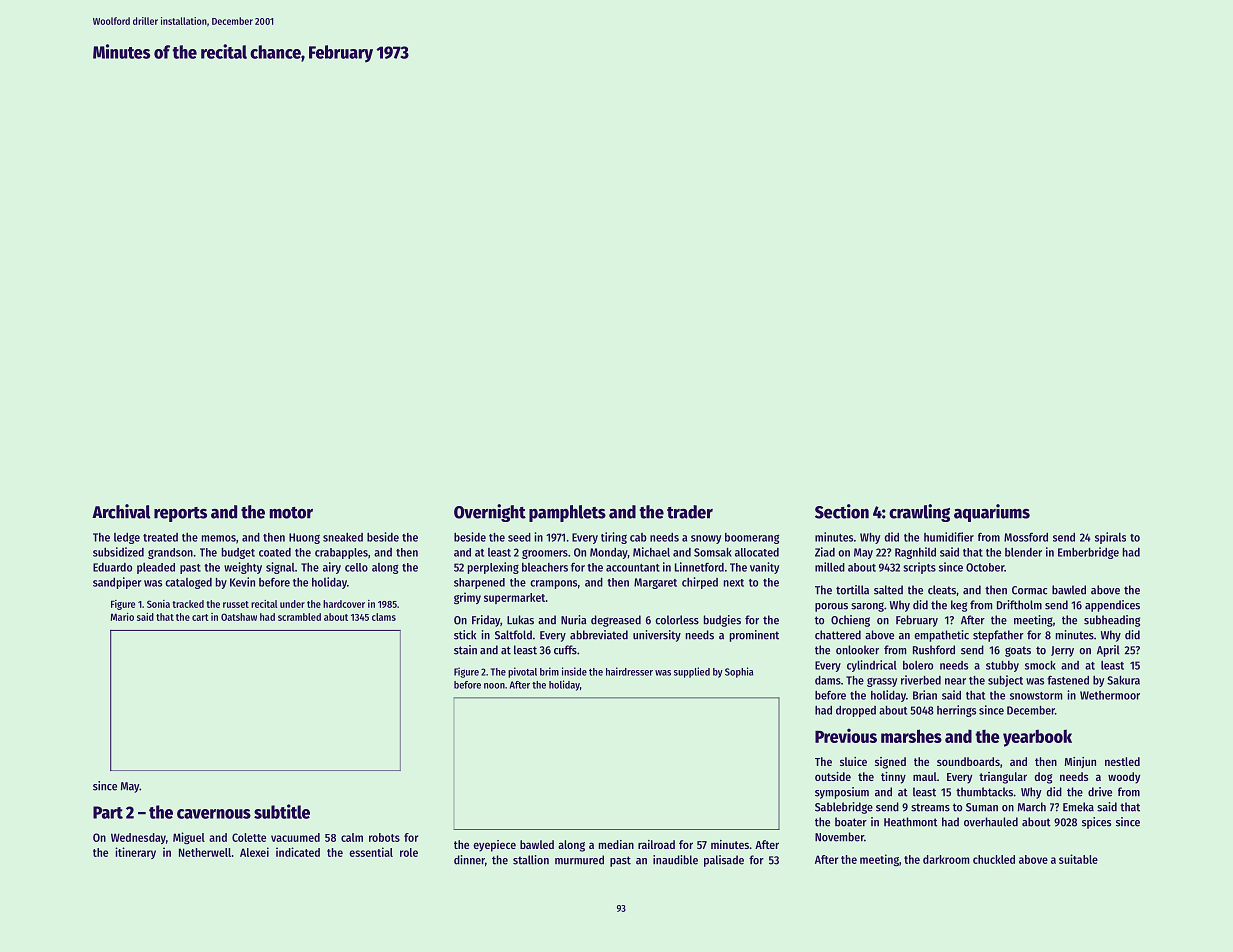  I want to click on chuckled, so click(994, 859).
